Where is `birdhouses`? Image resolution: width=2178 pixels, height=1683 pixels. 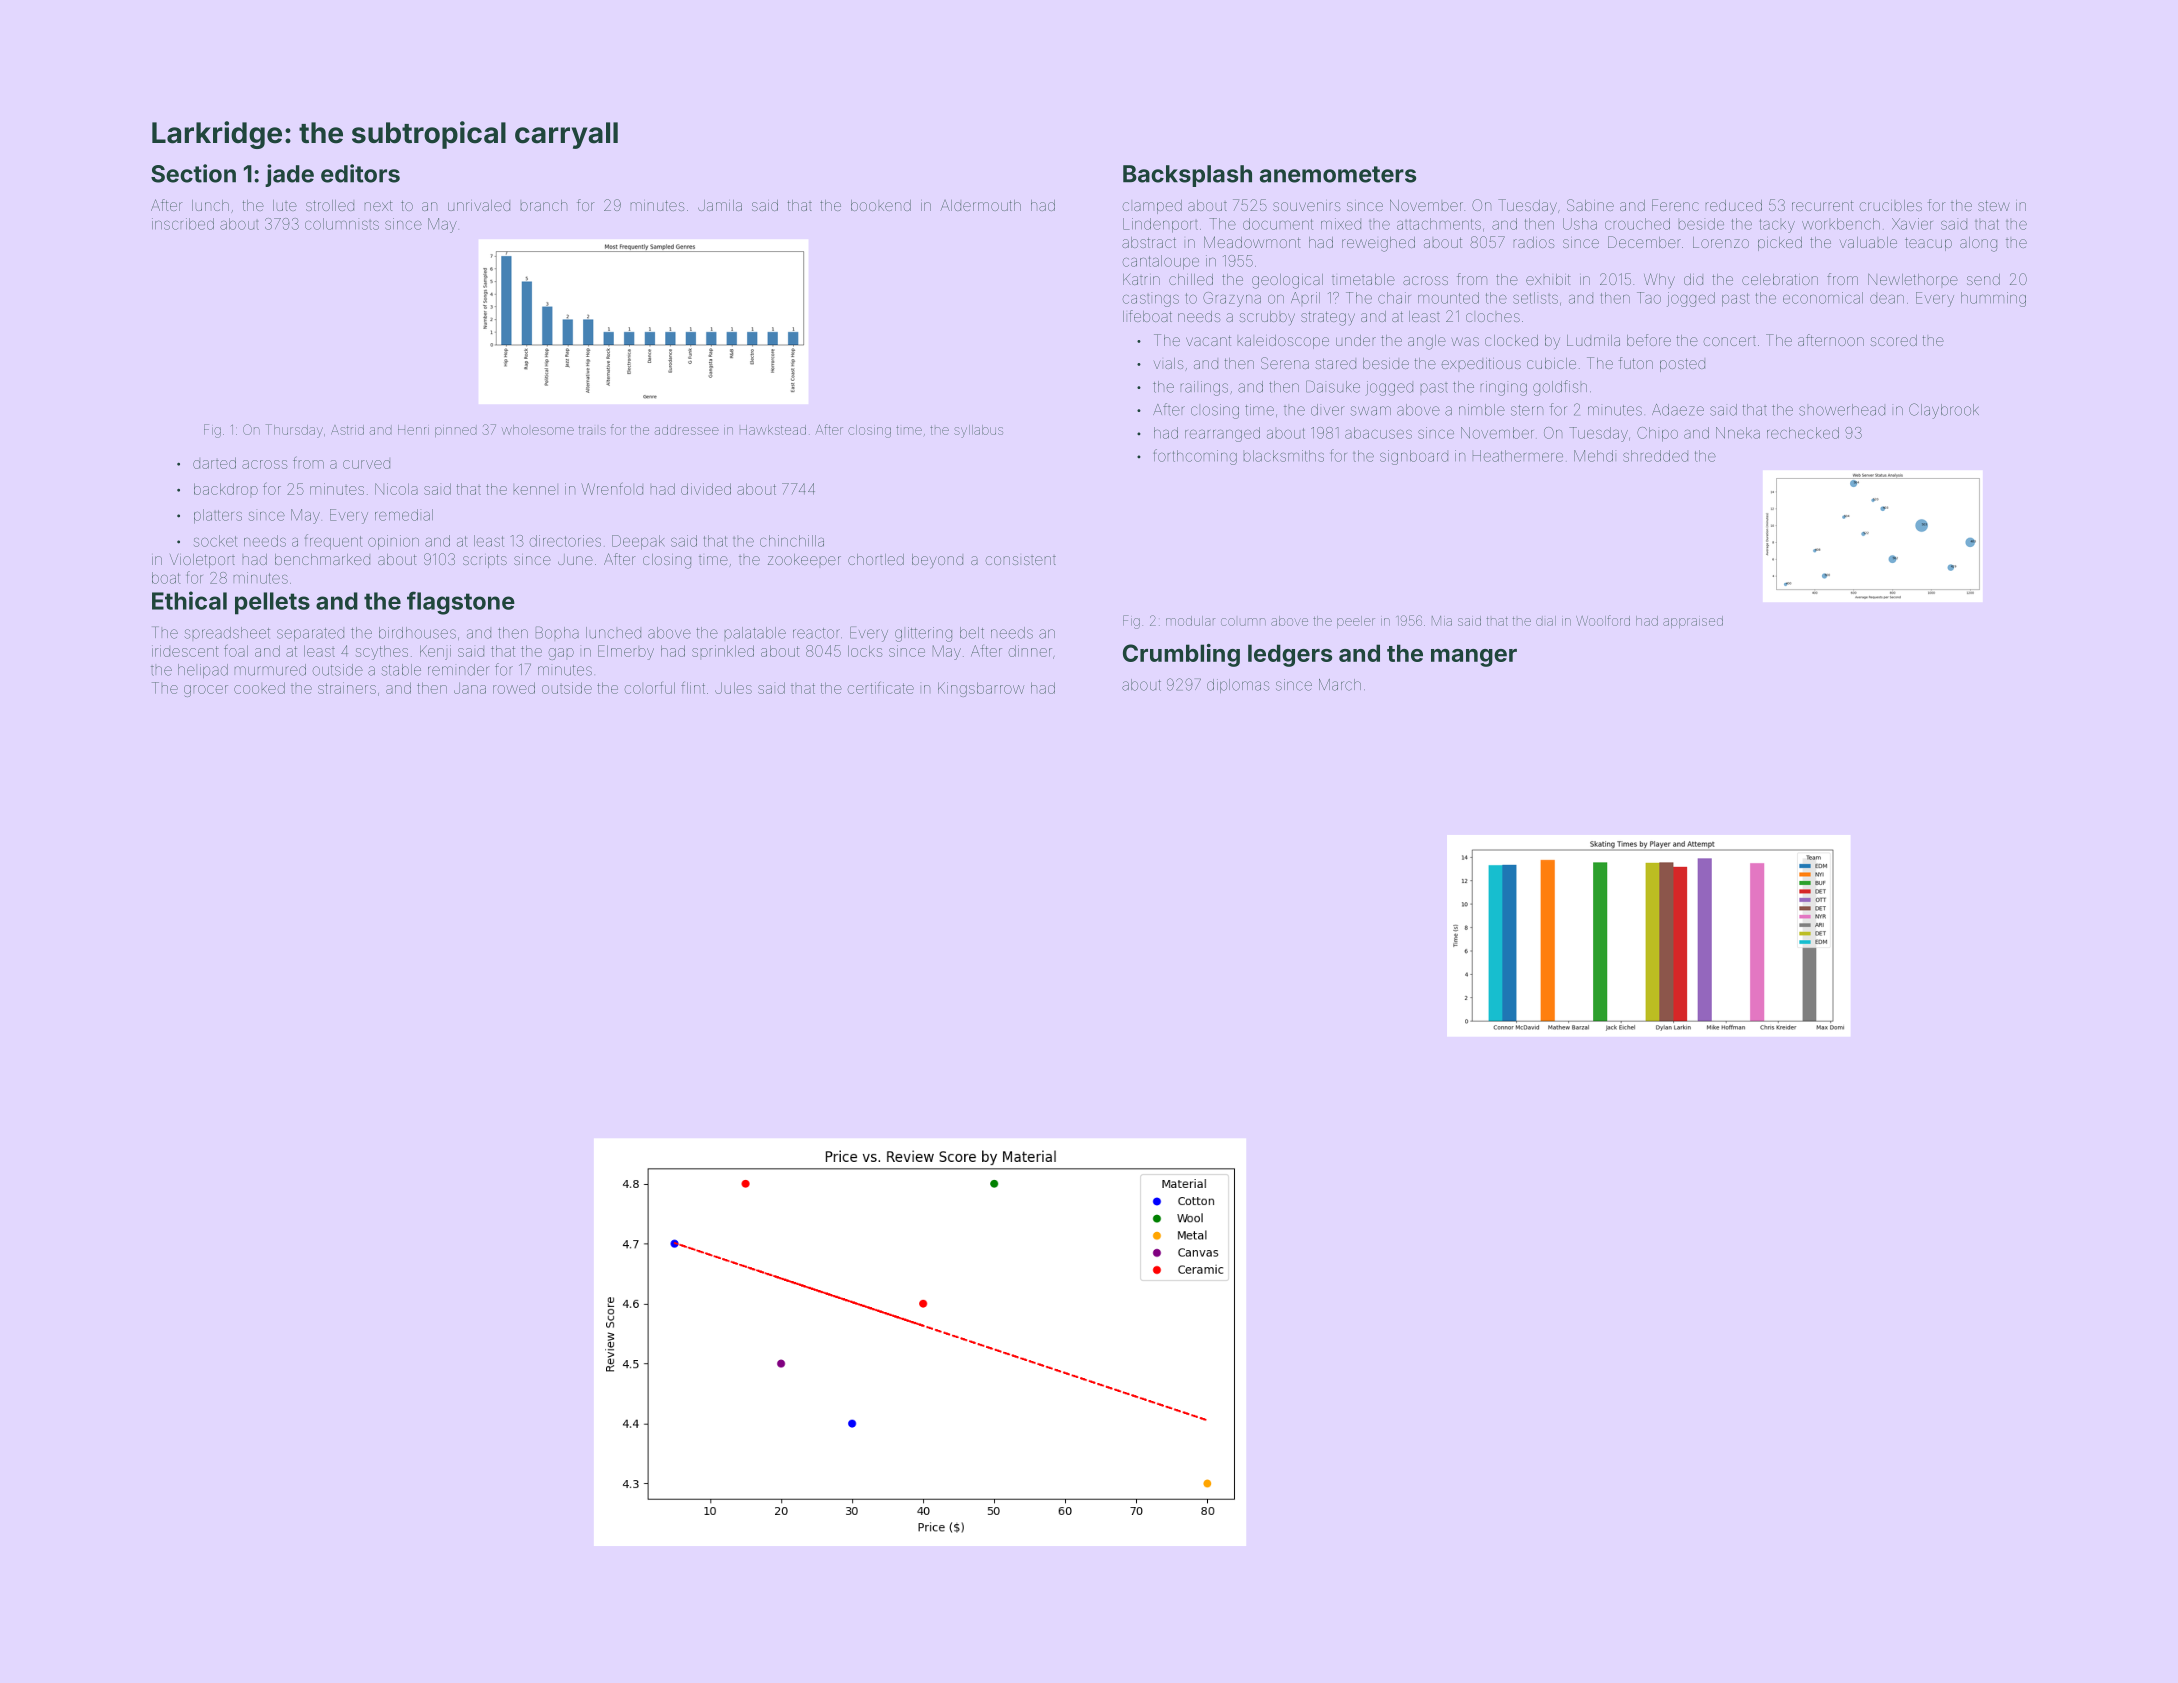
birdhouses is located at coordinates (417, 633).
